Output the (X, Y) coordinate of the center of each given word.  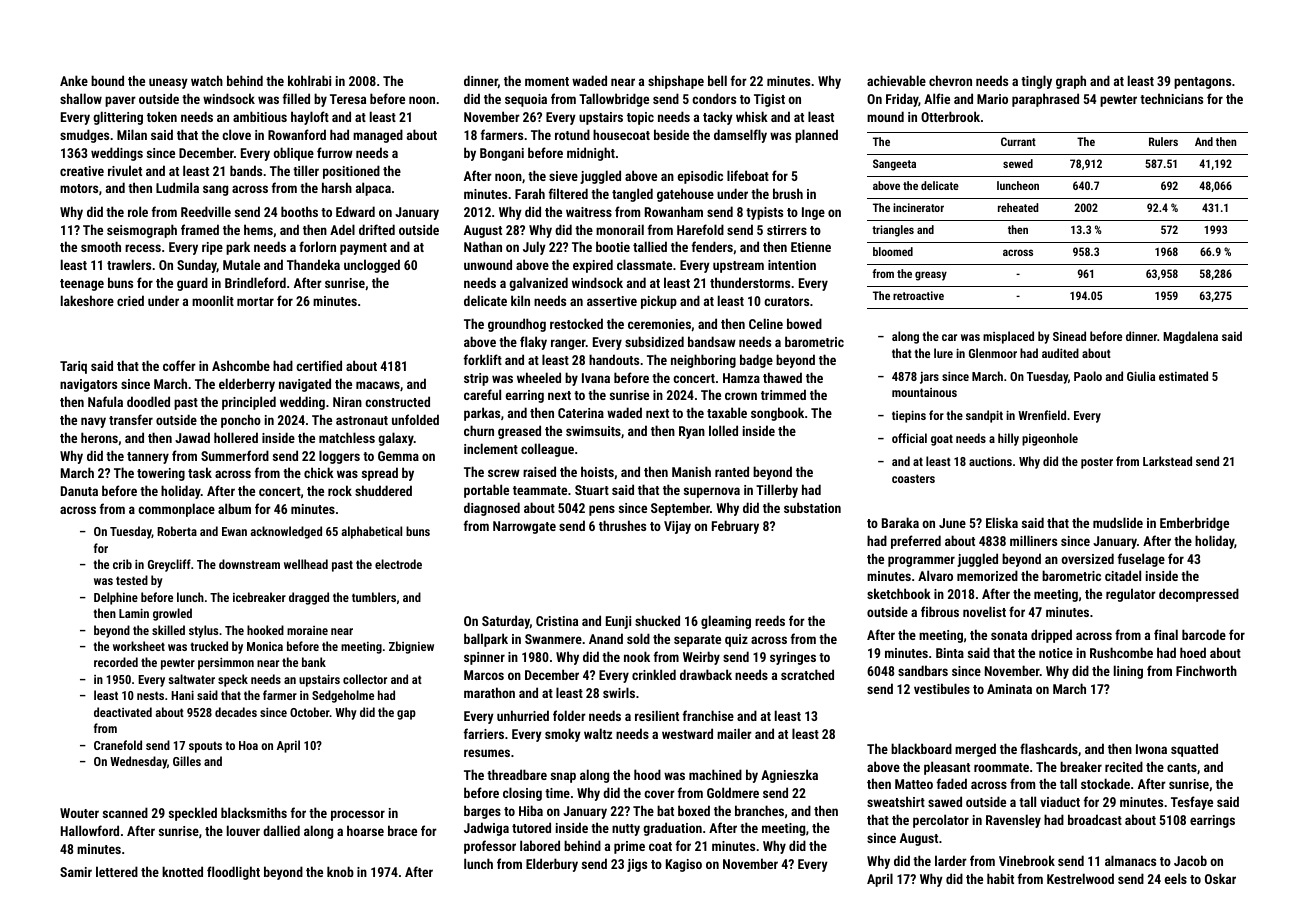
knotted (182, 871)
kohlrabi (309, 80)
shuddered (383, 490)
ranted (732, 471)
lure (943, 353)
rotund (572, 134)
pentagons (1202, 83)
